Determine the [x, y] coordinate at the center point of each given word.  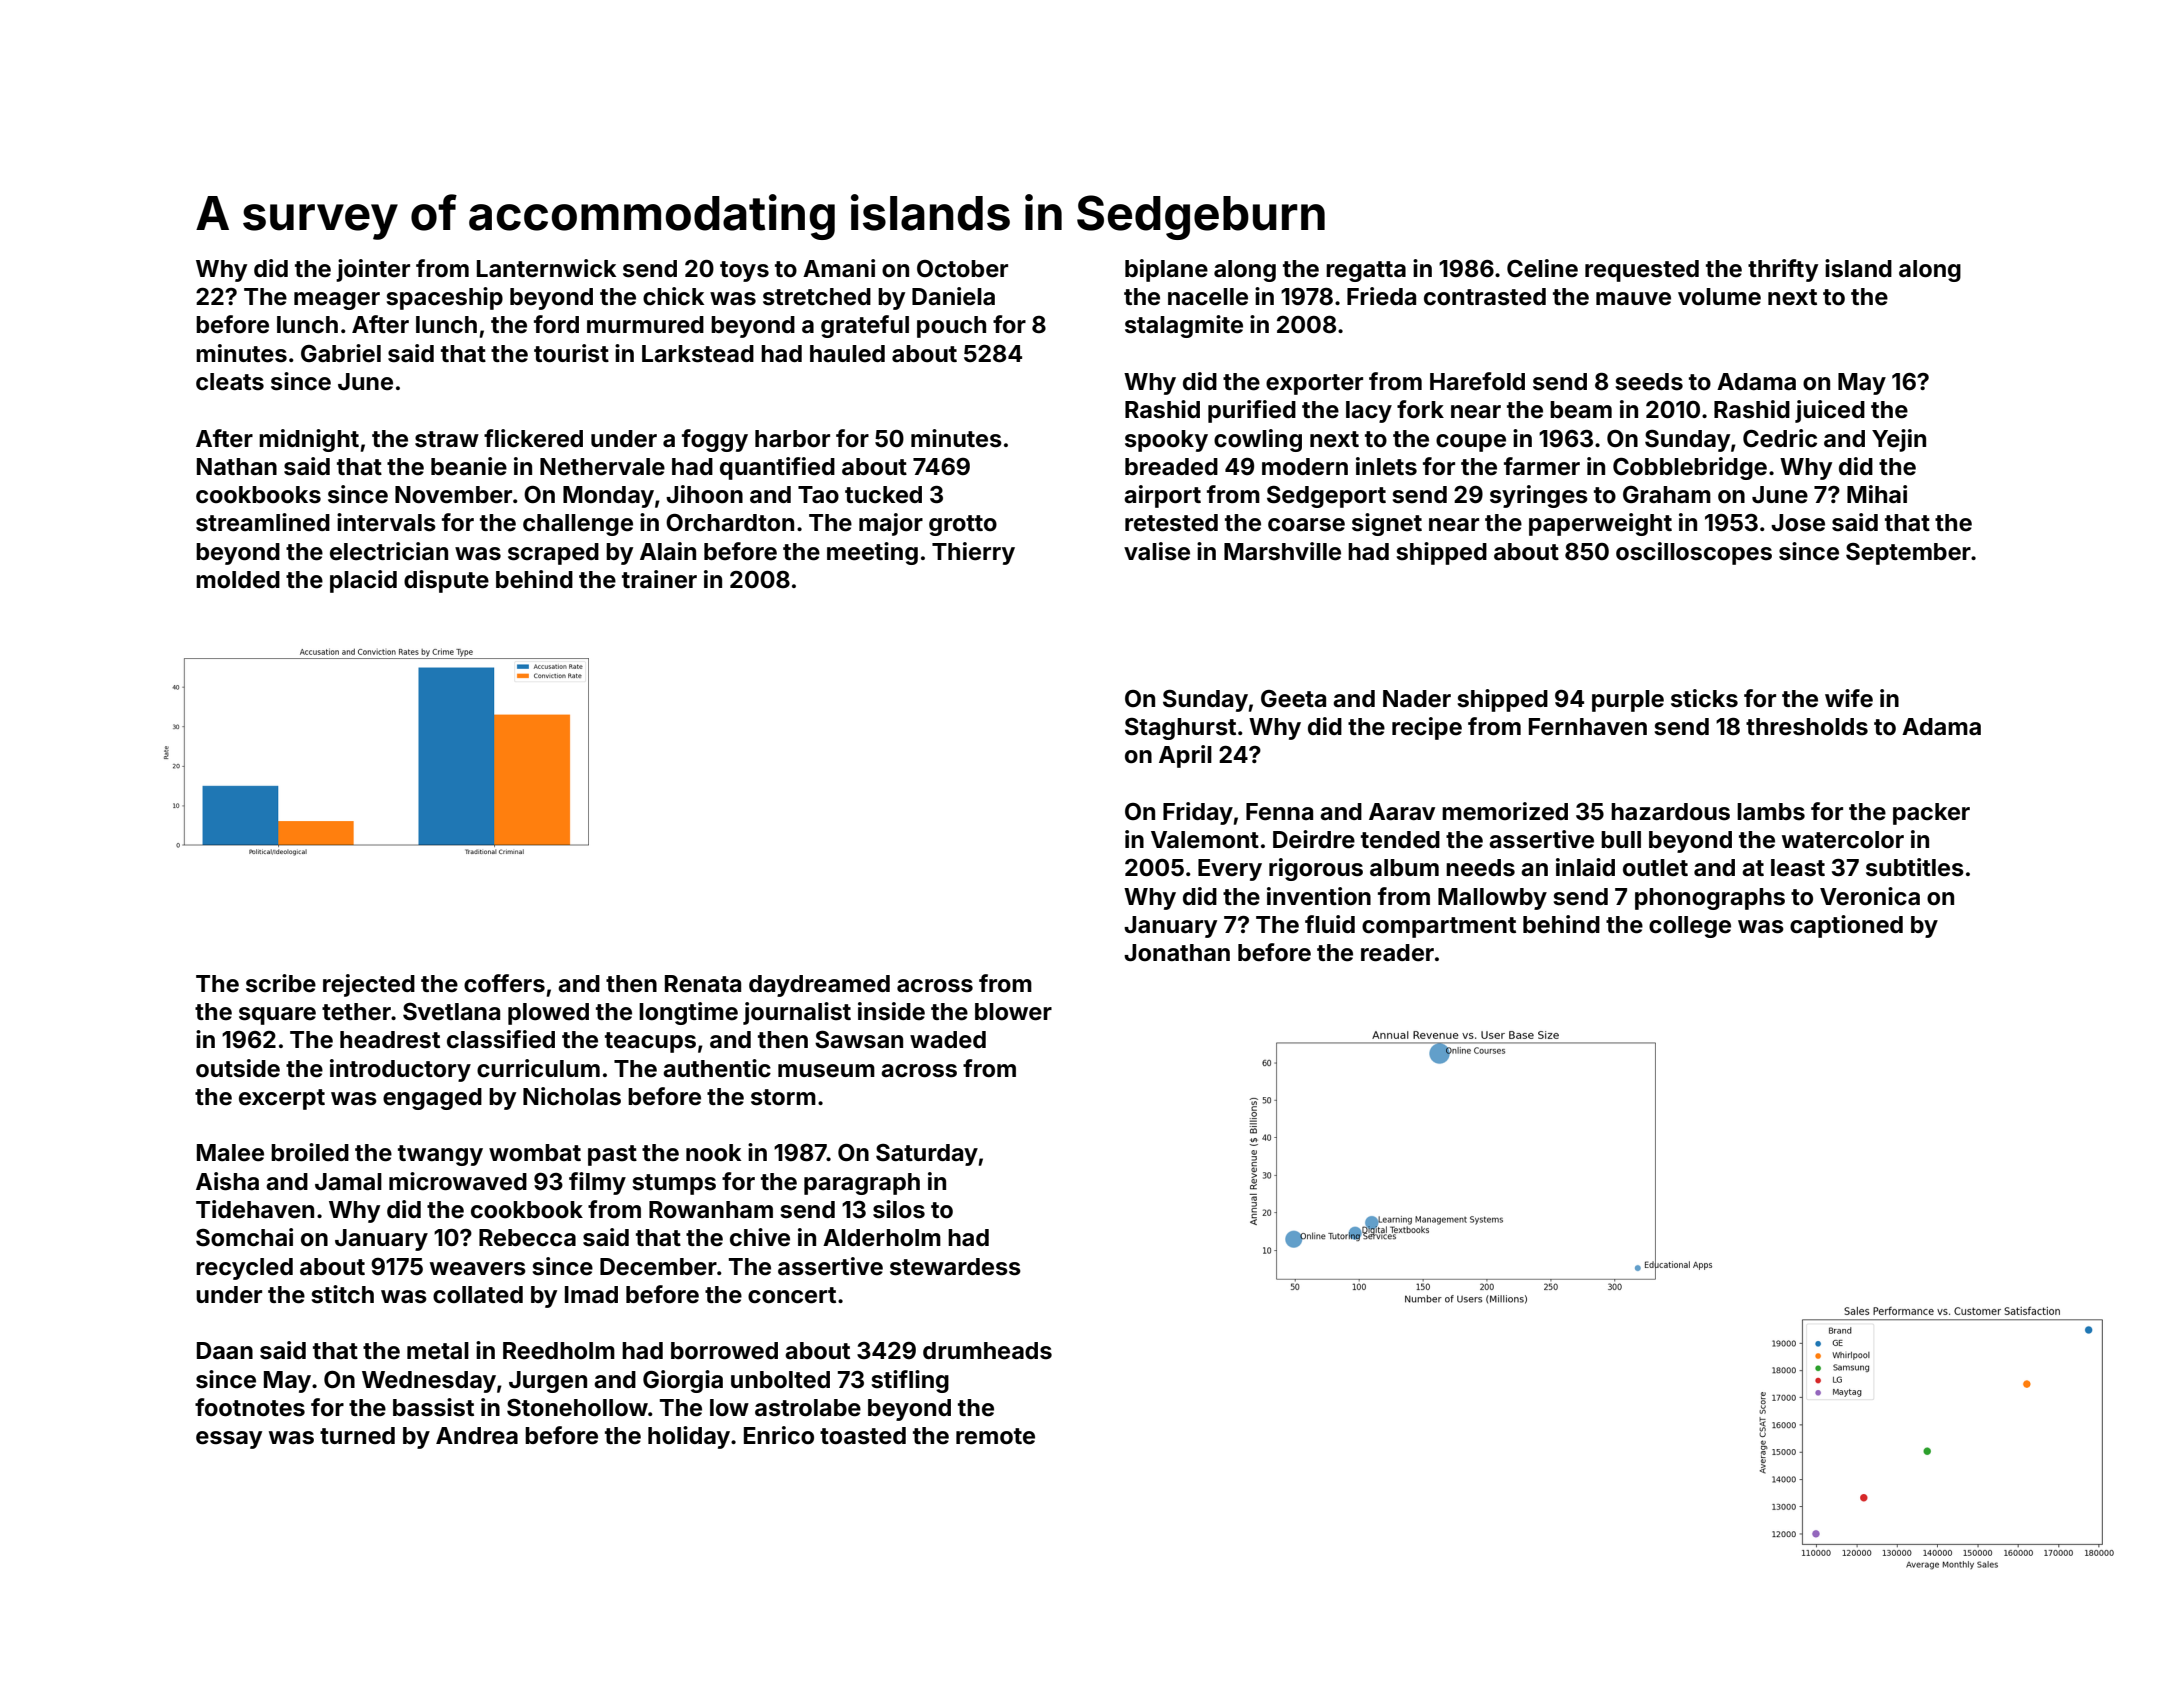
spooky [1166, 441]
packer [1931, 814]
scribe [281, 983]
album [1404, 868]
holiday [689, 1437]
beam [1581, 410]
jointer [373, 270]
